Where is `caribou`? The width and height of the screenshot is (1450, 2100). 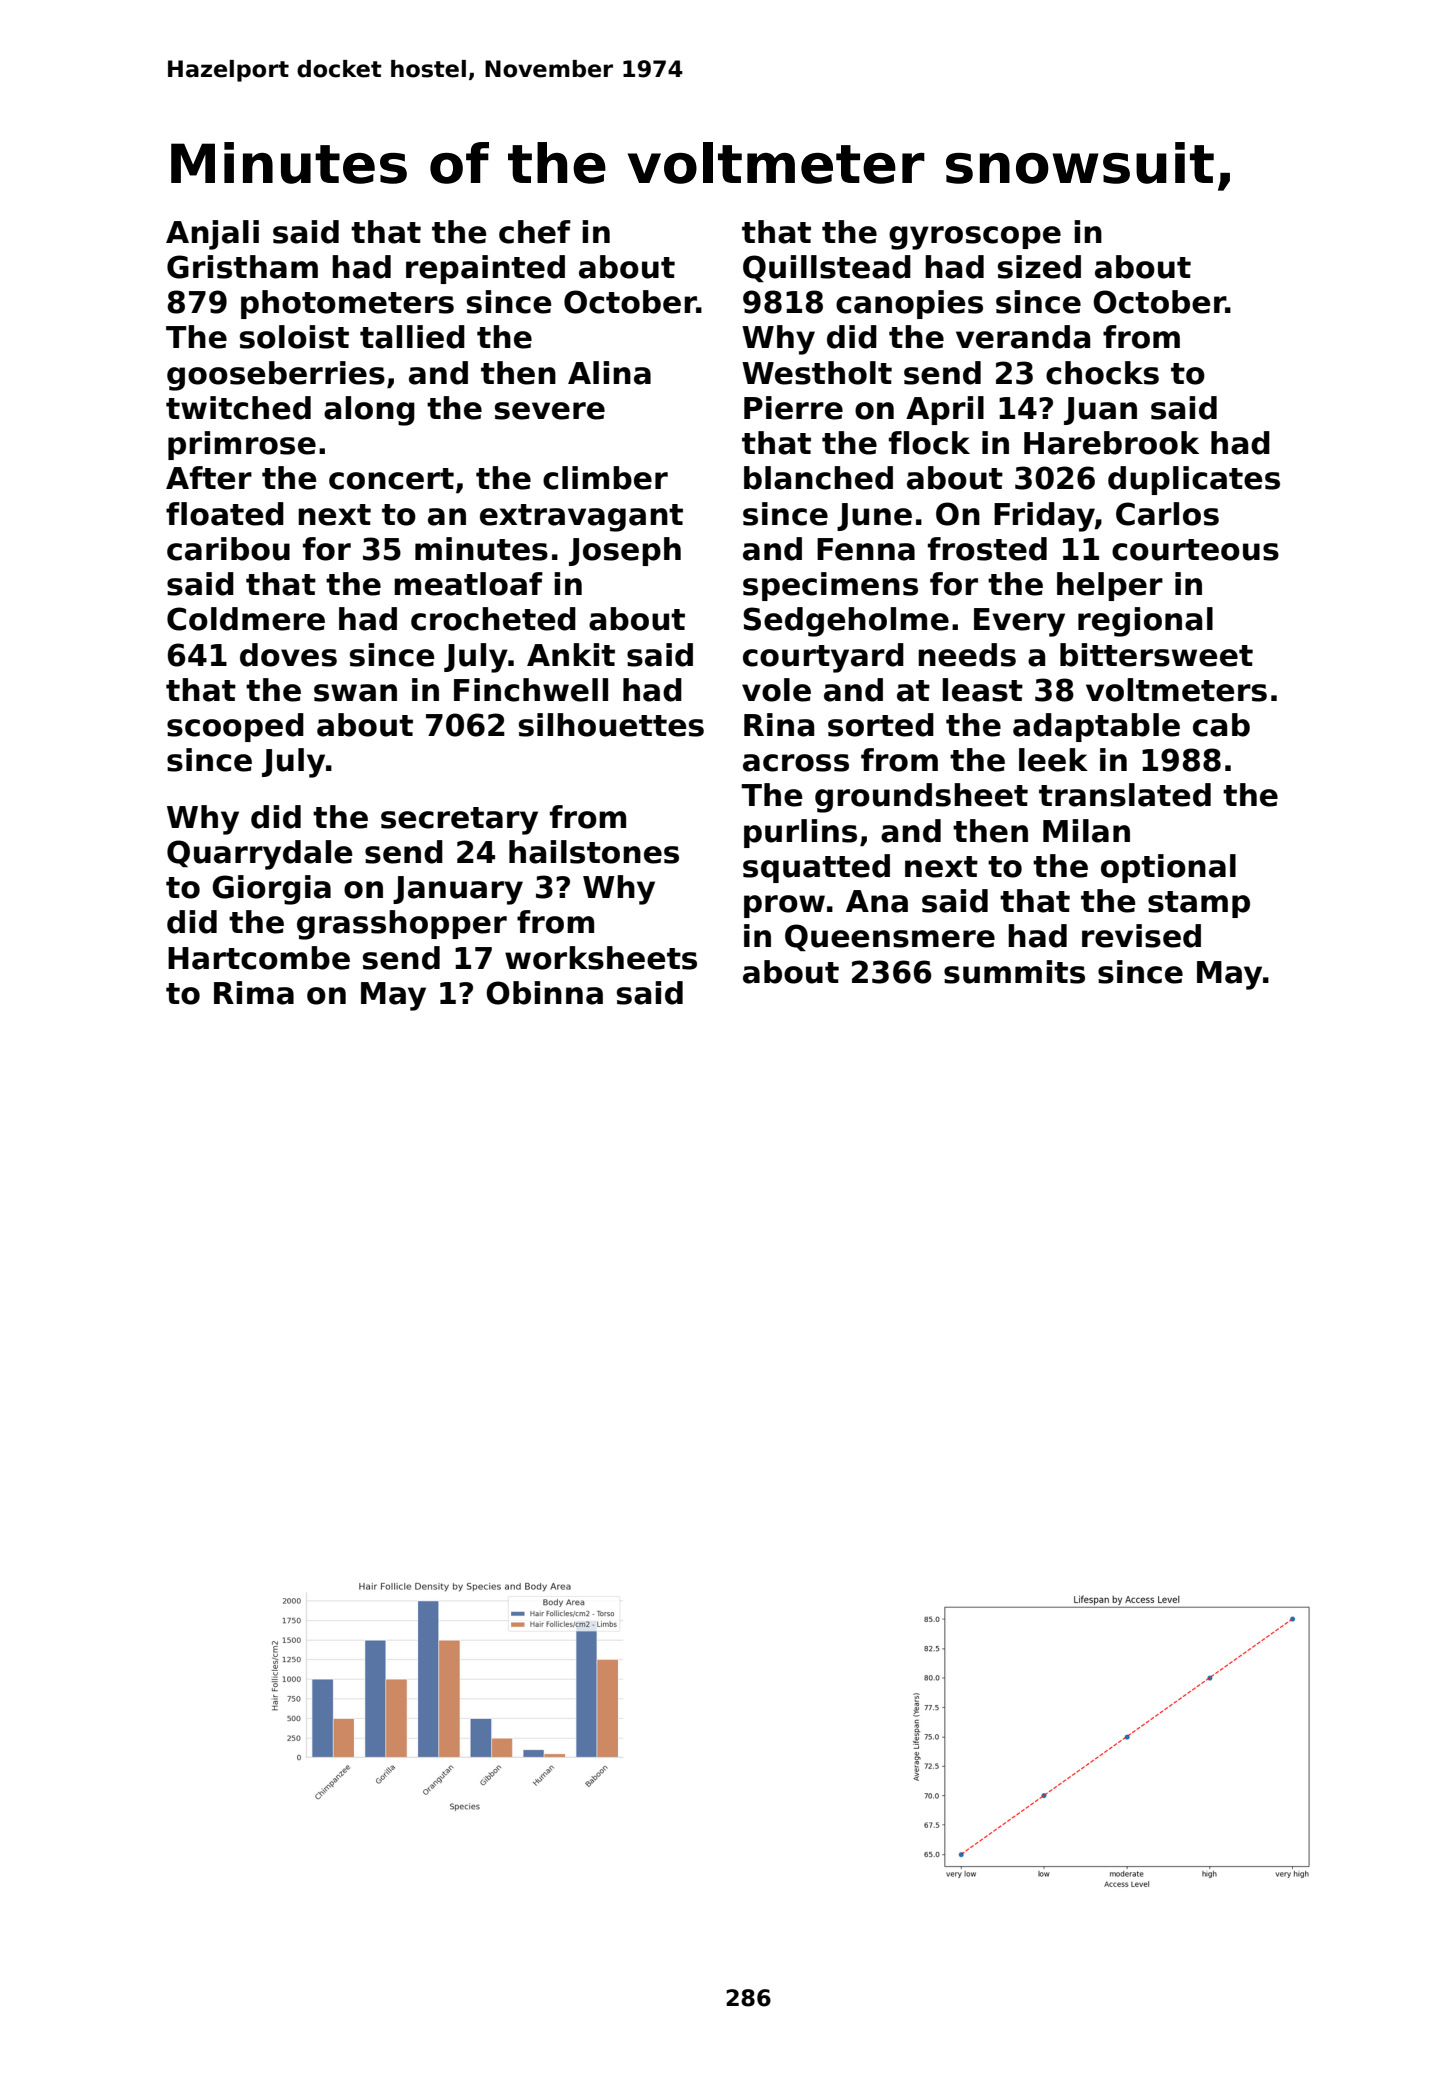
caribou is located at coordinates (228, 549).
